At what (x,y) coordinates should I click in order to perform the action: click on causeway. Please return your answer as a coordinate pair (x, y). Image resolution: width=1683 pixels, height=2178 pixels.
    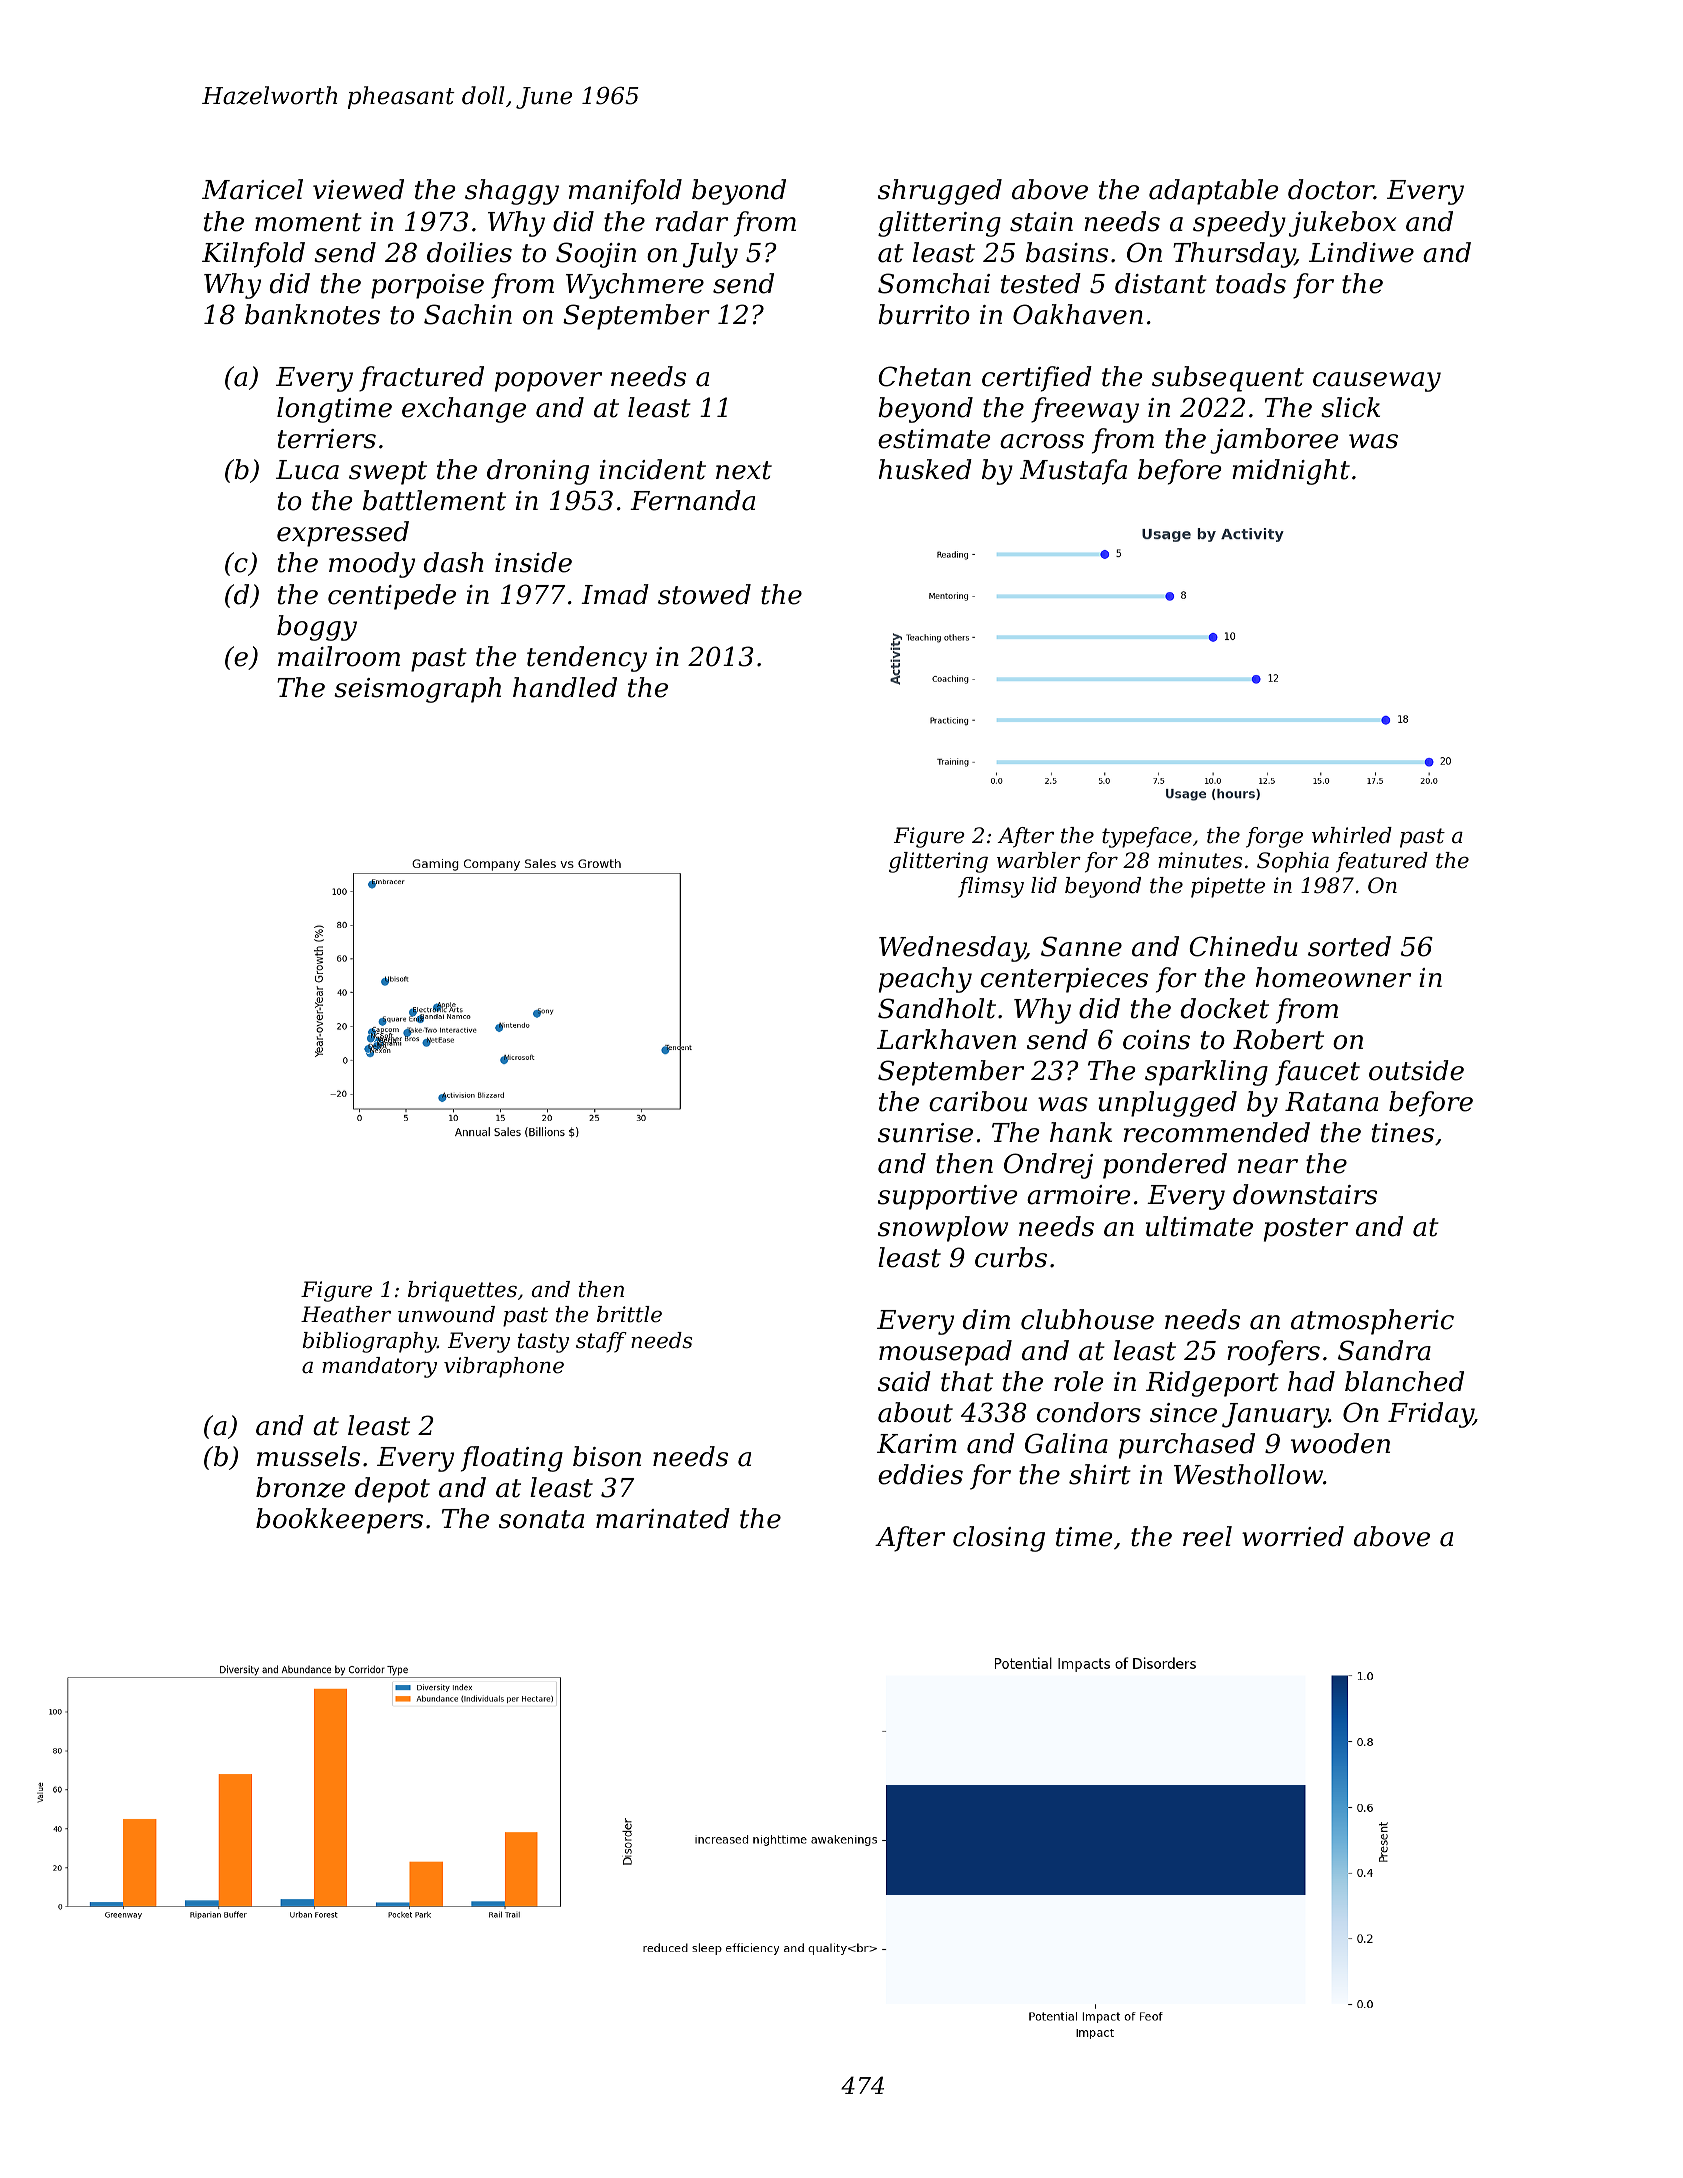
    Looking at the image, I should click on (1377, 382).
